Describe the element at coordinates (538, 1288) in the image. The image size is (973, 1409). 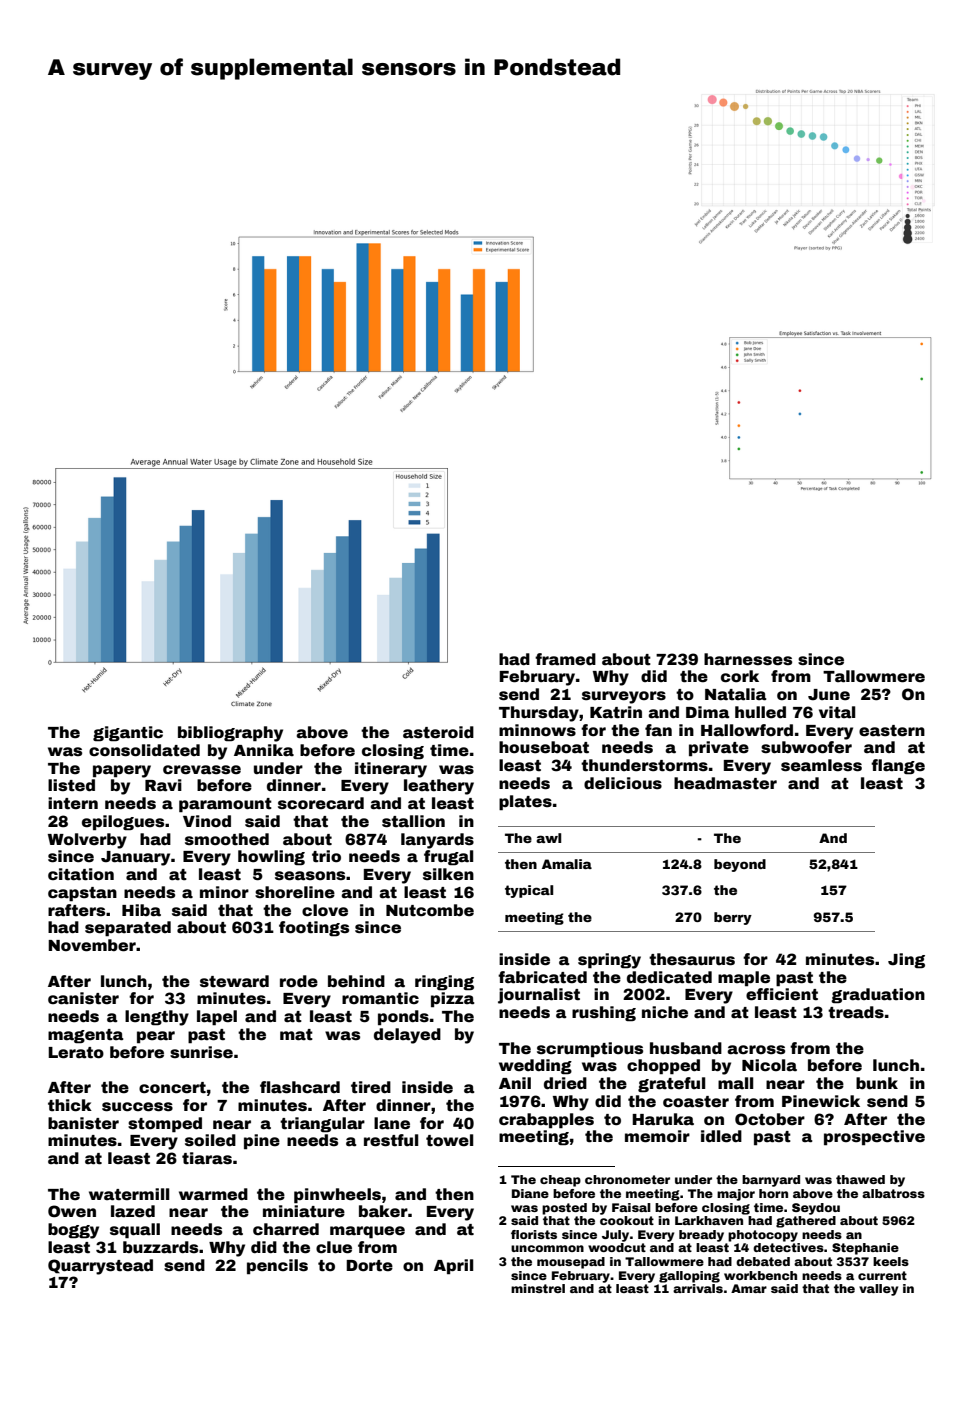
I see `minstrel` at that location.
